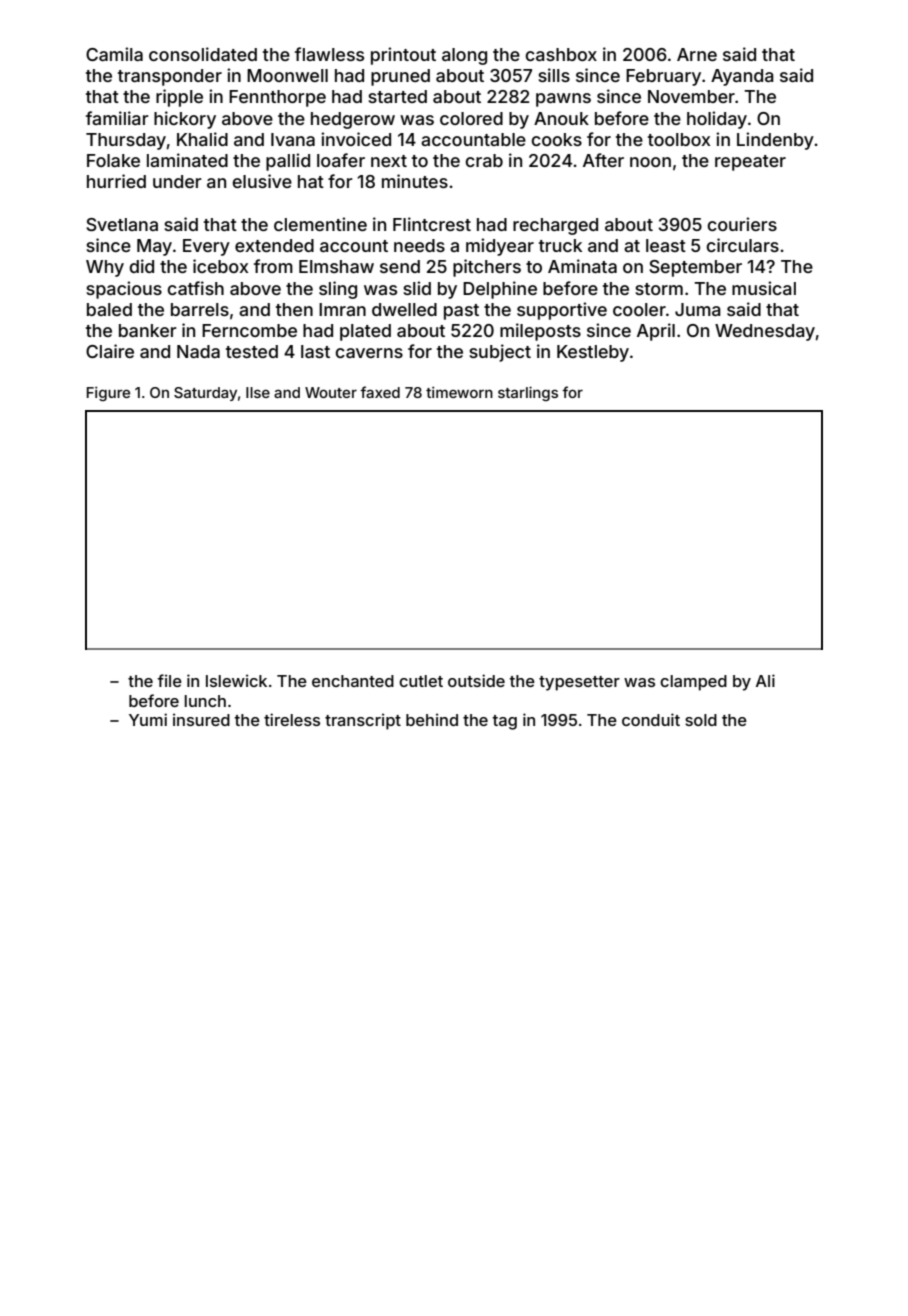  What do you see at coordinates (236, 680) in the screenshot?
I see `Islewick` at bounding box center [236, 680].
